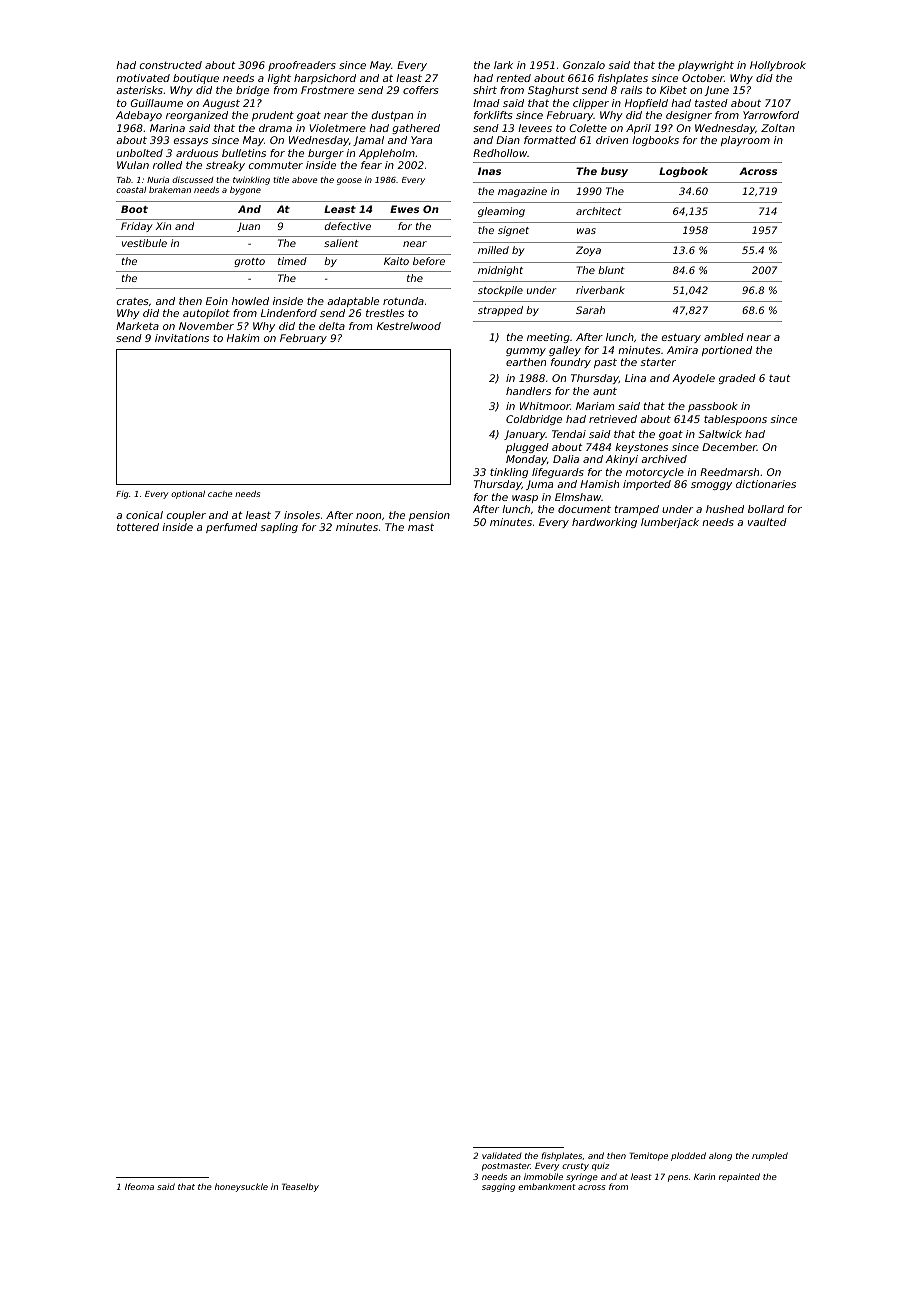 This document has height=1308, width=924. What do you see at coordinates (243, 338) in the document?
I see `Hakim` at bounding box center [243, 338].
